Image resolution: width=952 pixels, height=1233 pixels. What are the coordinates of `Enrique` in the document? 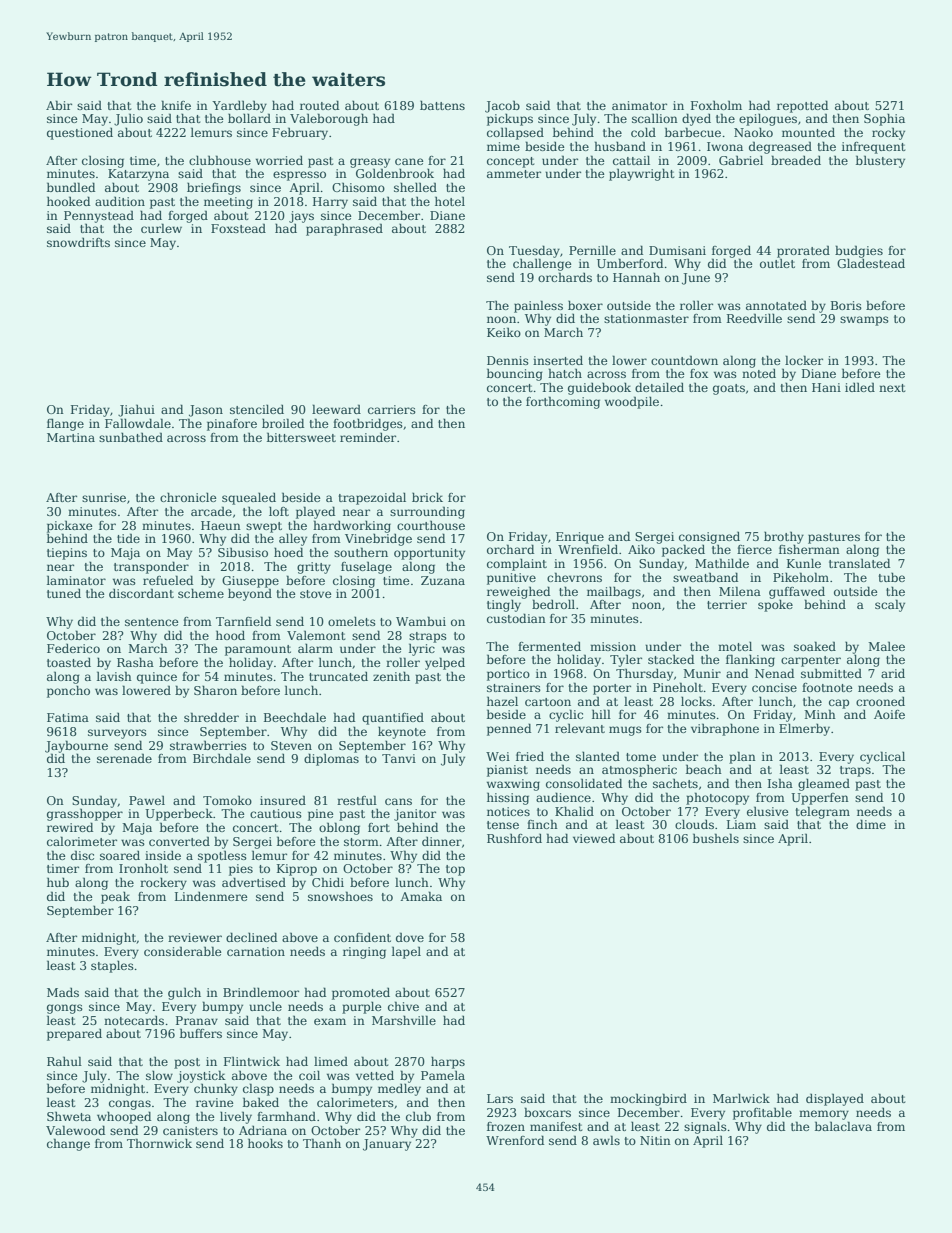 It's located at (580, 538).
